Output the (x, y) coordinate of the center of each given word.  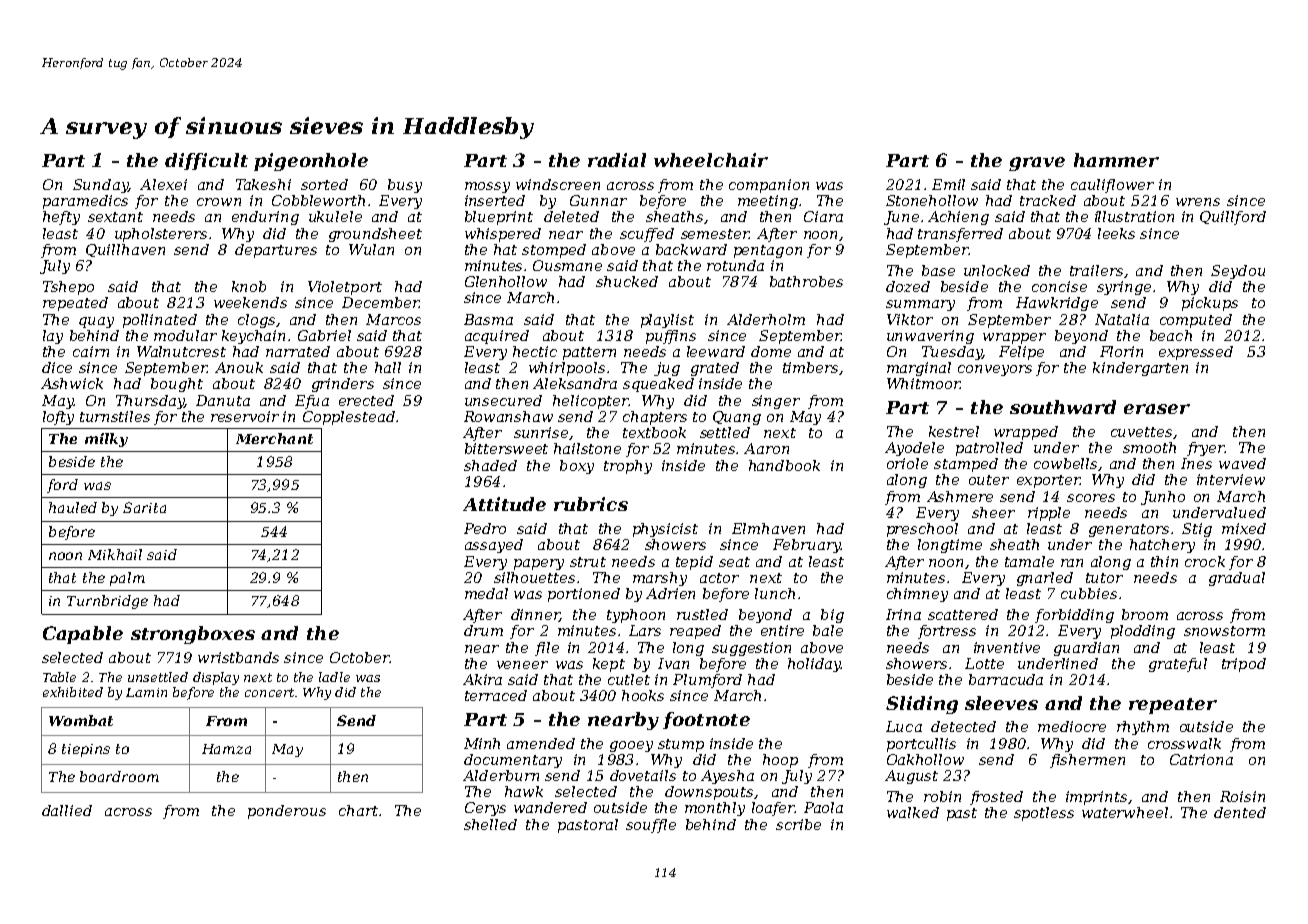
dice (57, 367)
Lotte (984, 663)
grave (1037, 164)
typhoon (636, 616)
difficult (206, 161)
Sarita (144, 507)
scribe (798, 824)
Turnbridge (107, 602)
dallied (67, 810)
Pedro (485, 528)
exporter (1048, 481)
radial (617, 160)
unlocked (997, 270)
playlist (667, 321)
